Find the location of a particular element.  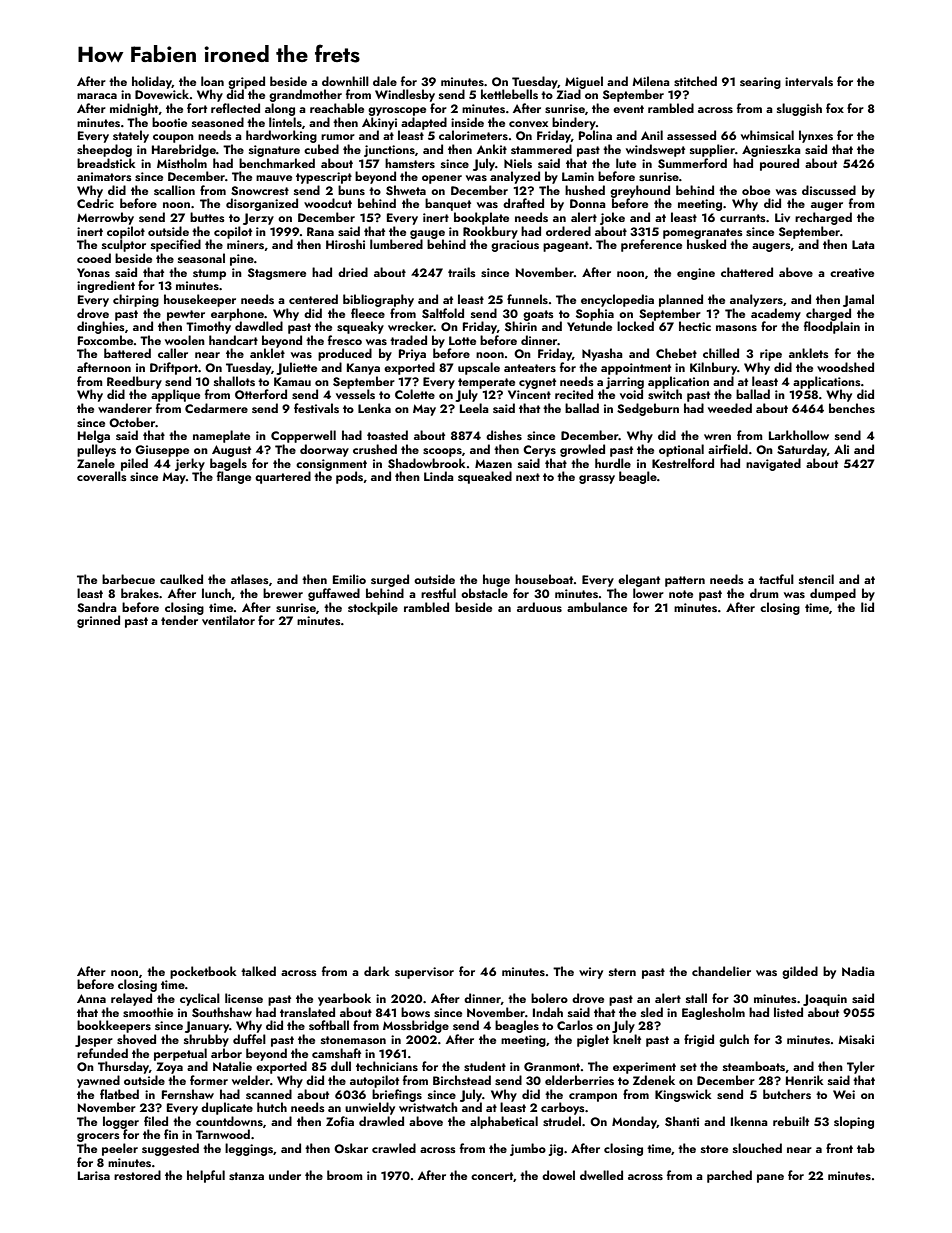

chandelier is located at coordinates (721, 971).
